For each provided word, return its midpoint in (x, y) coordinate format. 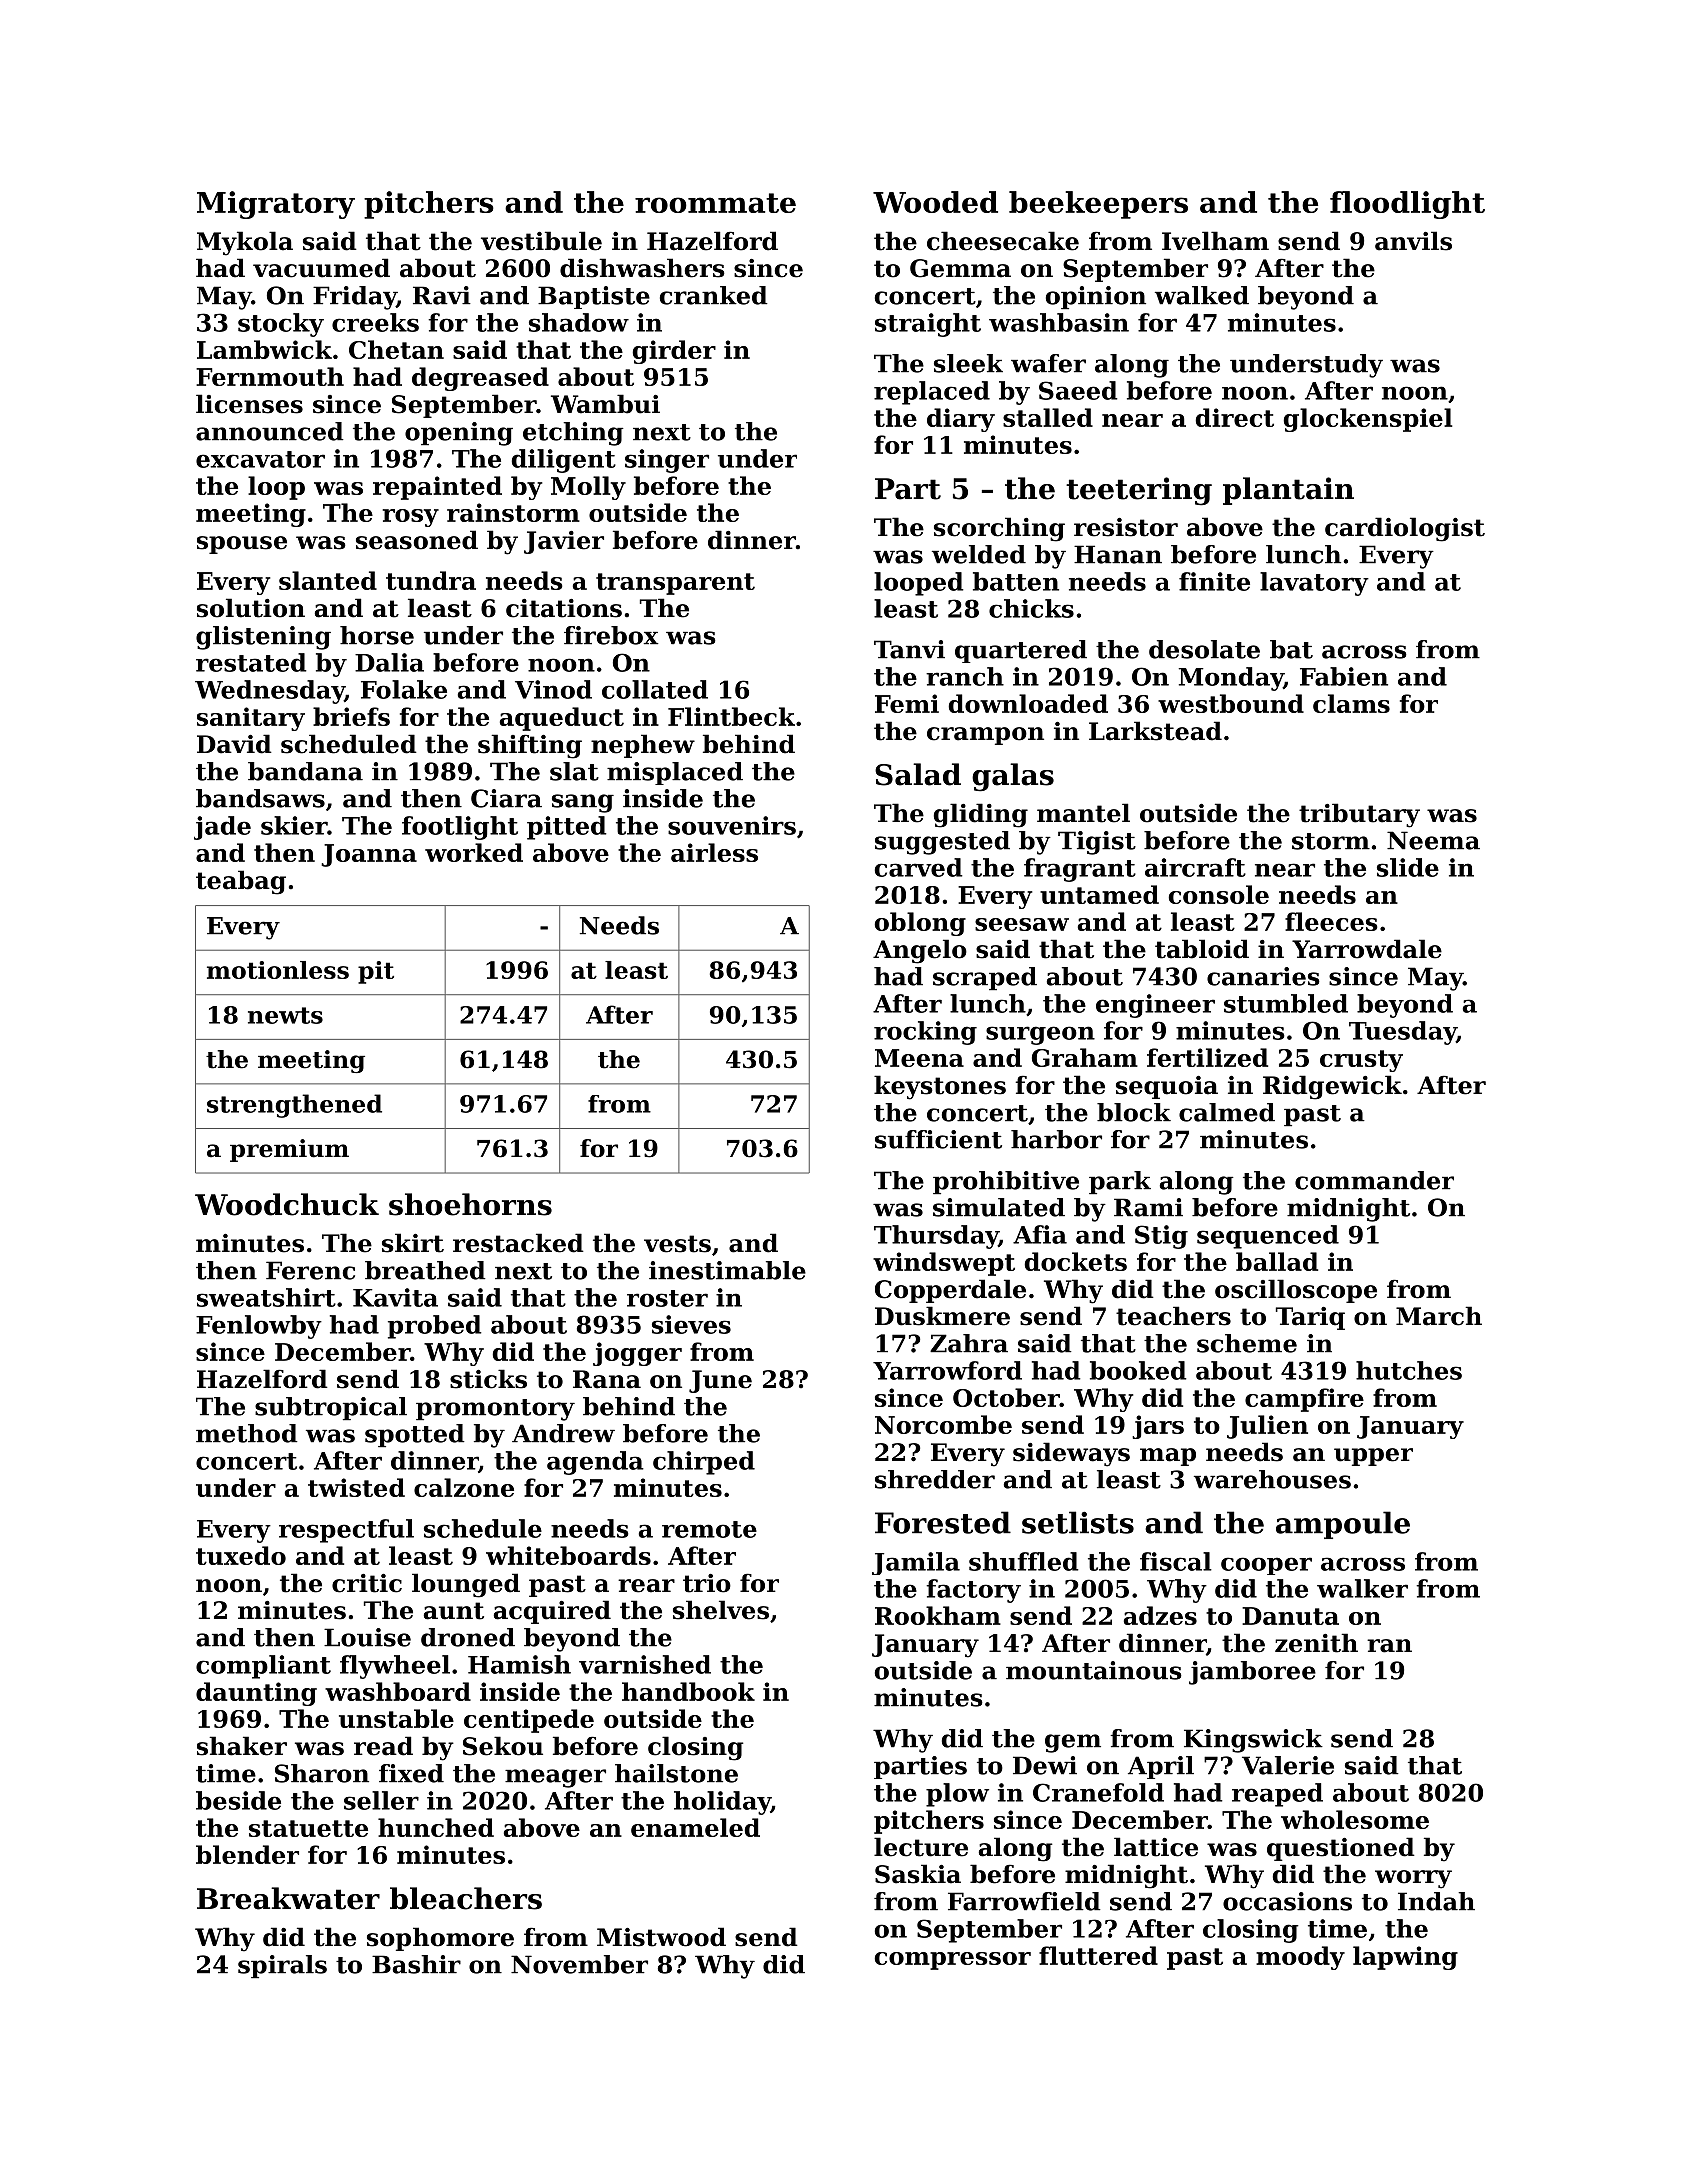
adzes (1160, 1615)
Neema (1433, 840)
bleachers (466, 1898)
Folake (404, 689)
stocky (281, 325)
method (247, 1433)
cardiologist (1405, 529)
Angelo (920, 951)
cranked (714, 295)
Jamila (916, 1563)
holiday (722, 1803)
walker (1362, 1588)
